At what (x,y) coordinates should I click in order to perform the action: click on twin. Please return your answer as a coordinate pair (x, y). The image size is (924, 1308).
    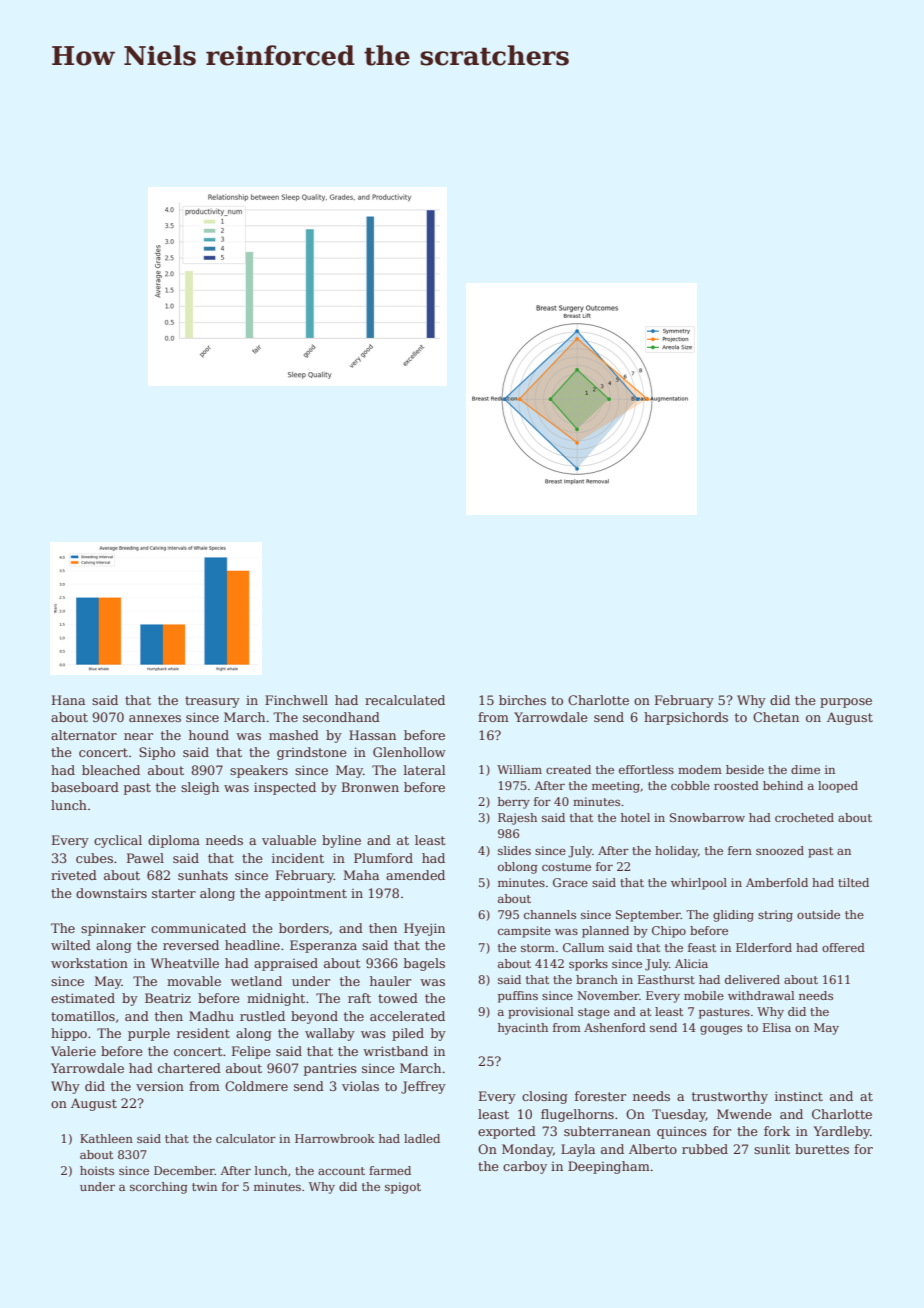
    Looking at the image, I should click on (204, 1186).
